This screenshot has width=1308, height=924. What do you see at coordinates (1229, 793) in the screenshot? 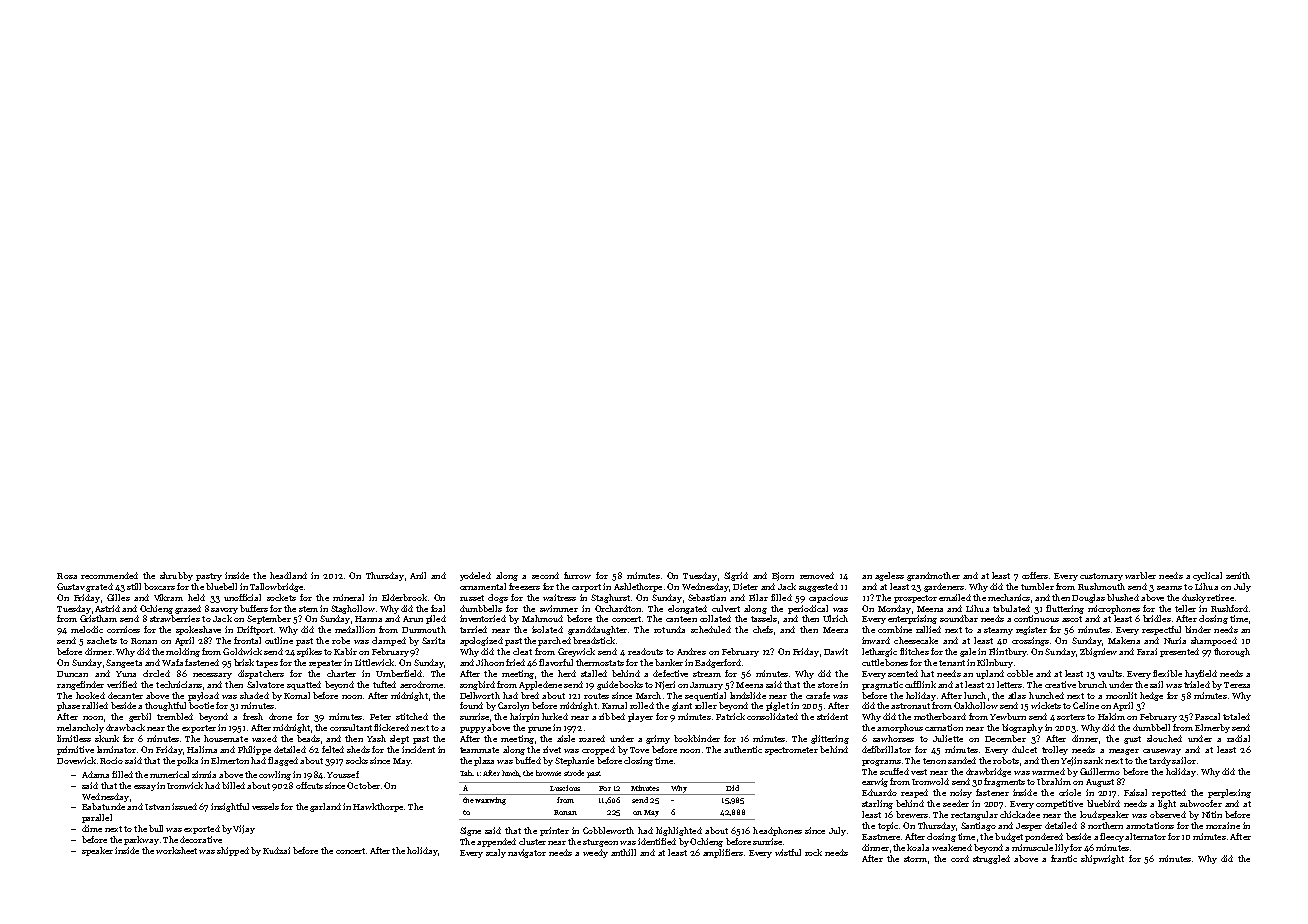
I see `perplexing` at bounding box center [1229, 793].
